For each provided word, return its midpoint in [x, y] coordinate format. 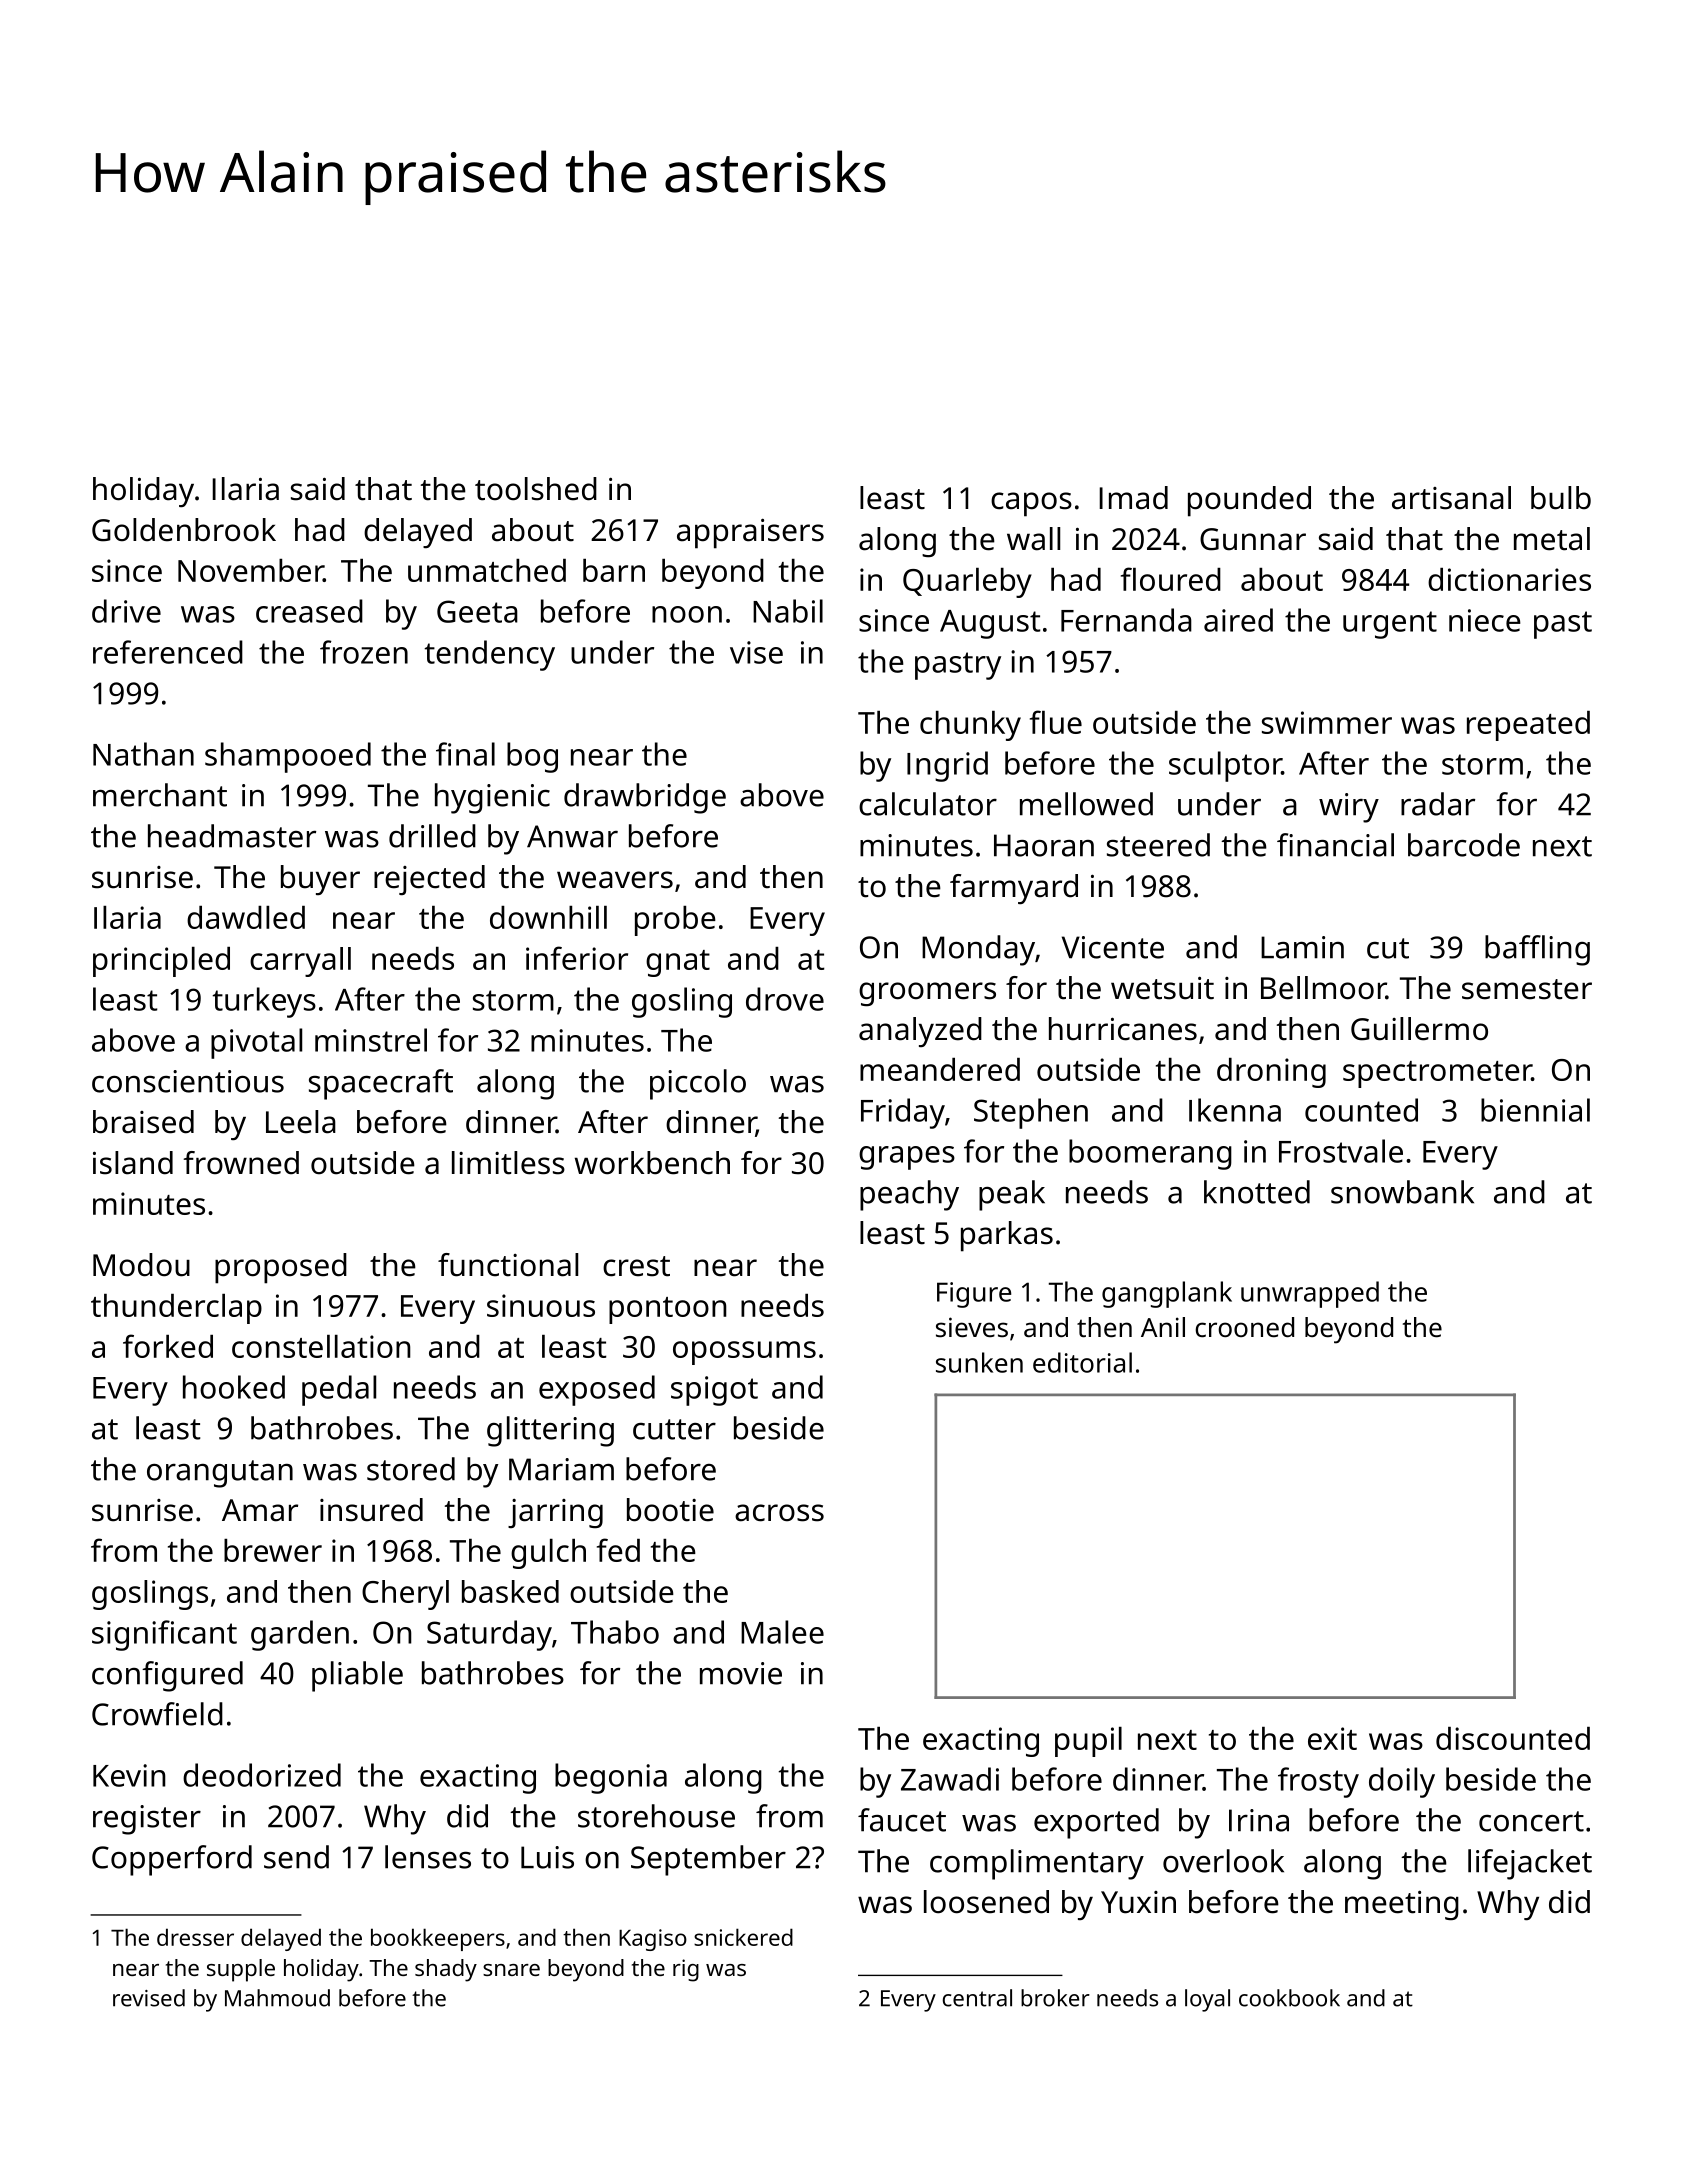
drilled [432, 836]
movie [741, 1673]
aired [1238, 620]
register [147, 1820]
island [133, 1163]
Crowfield [157, 1714]
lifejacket [1530, 1864]
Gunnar [1253, 539]
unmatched [487, 570]
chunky [970, 726]
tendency [489, 655]
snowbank [1402, 1192]
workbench [652, 1163]
